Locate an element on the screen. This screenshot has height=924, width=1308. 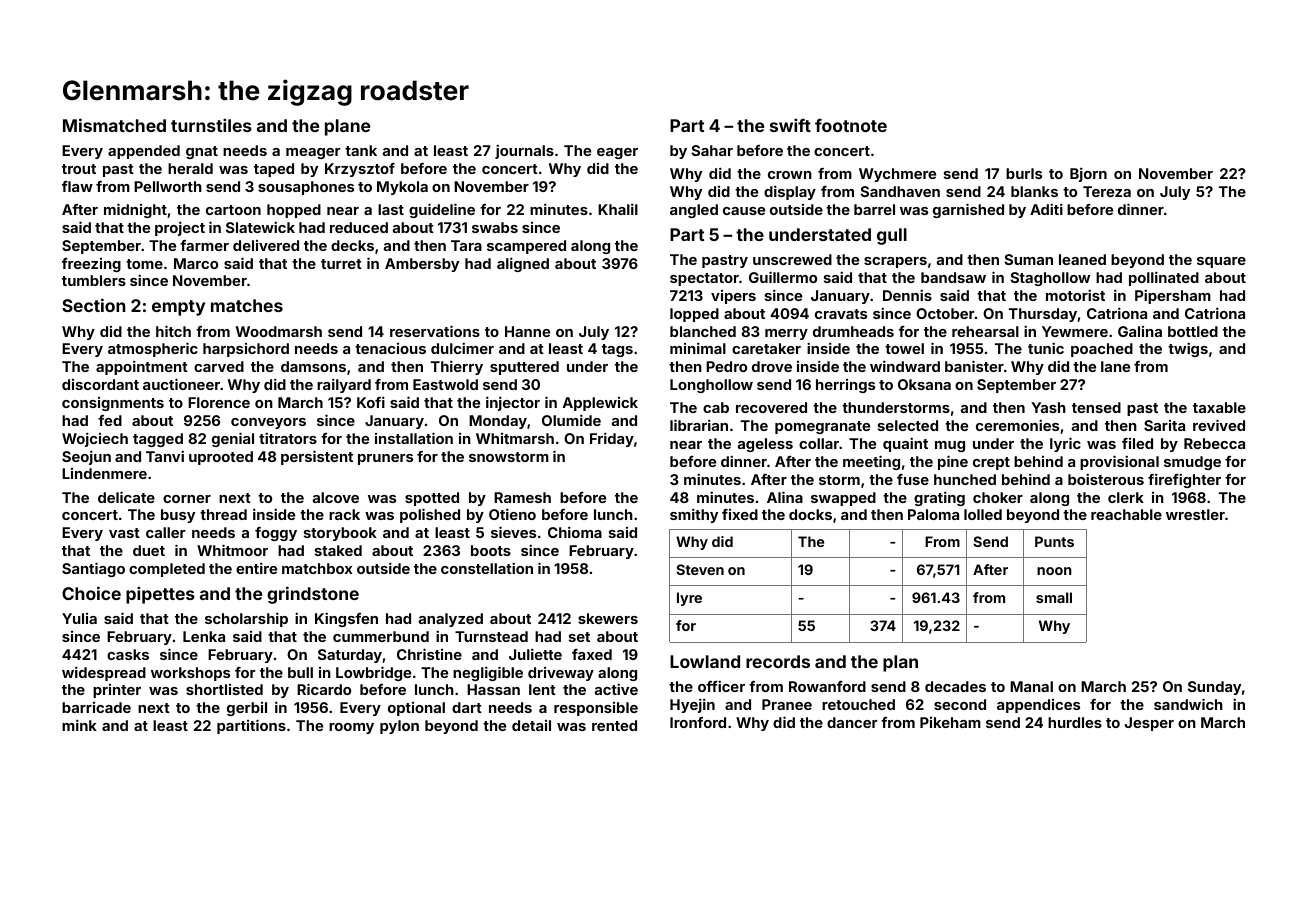
installation is located at coordinates (414, 438).
